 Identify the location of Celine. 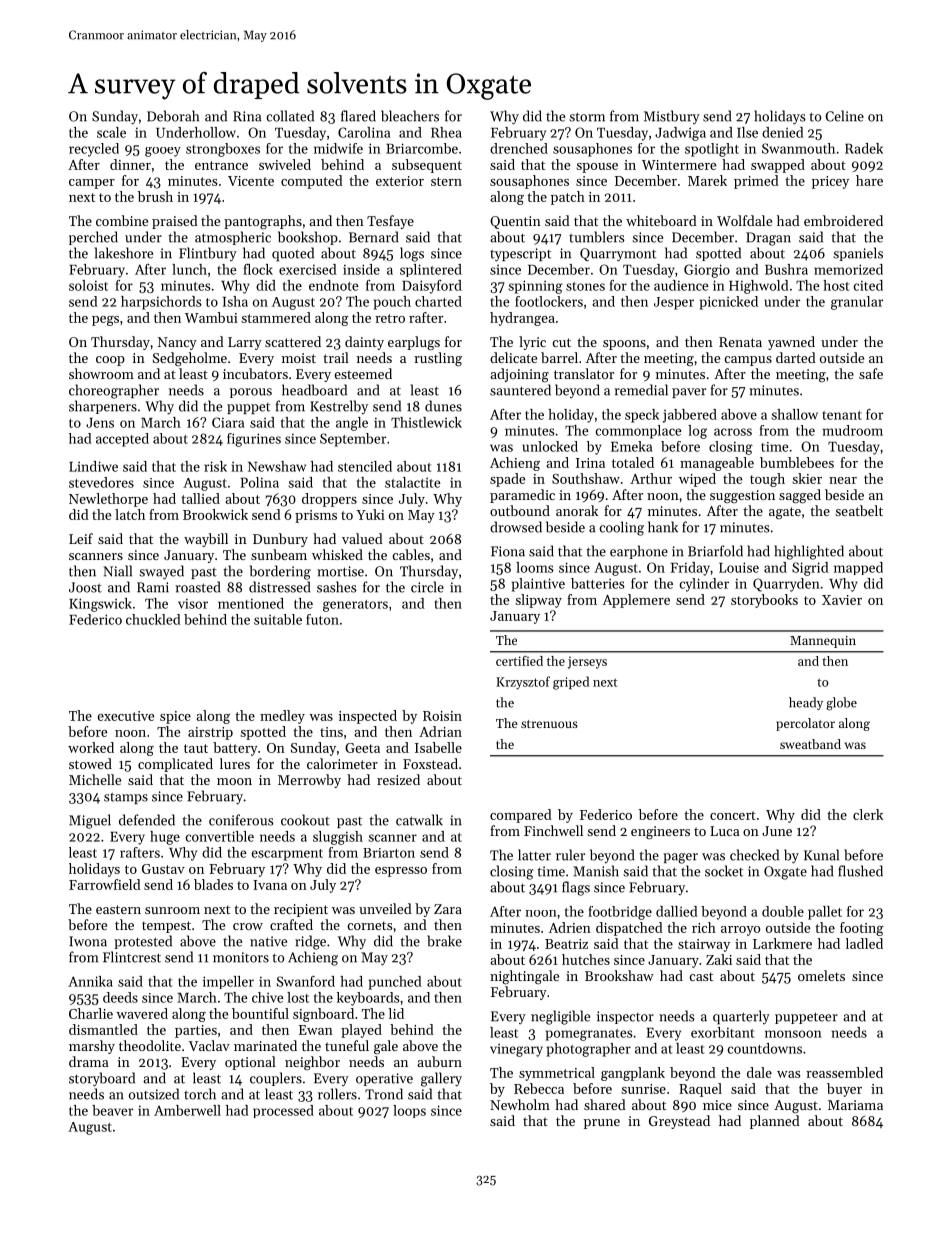
(844, 116).
